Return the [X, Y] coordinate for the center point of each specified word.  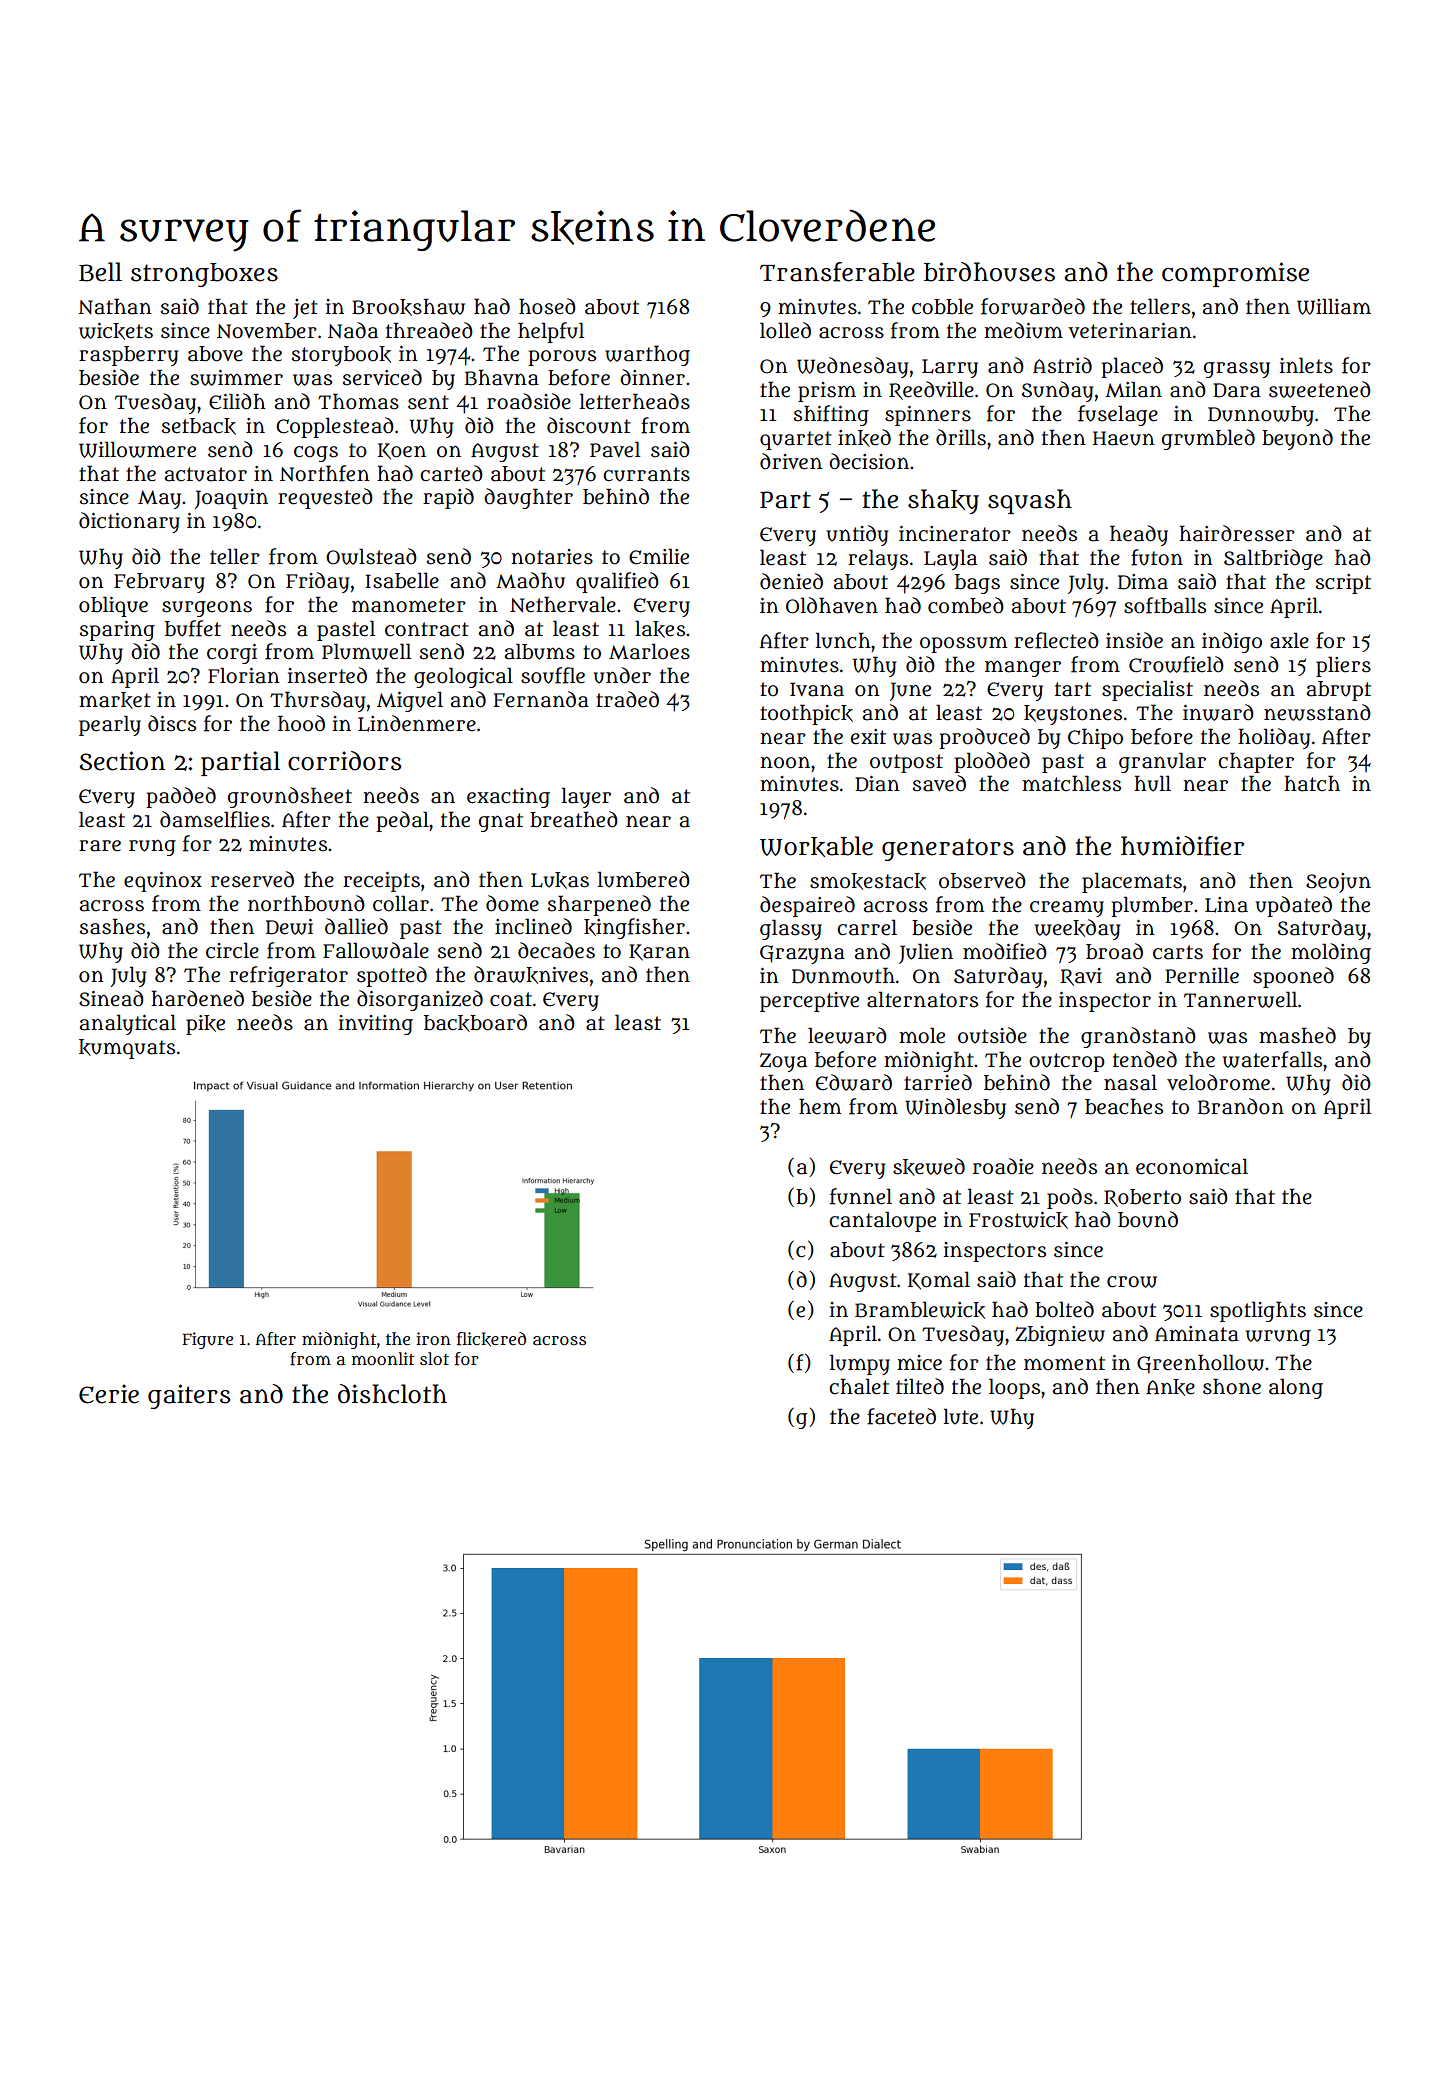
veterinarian [1130, 331]
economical [1192, 1166]
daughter [528, 498]
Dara [1237, 390]
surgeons [207, 608]
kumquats [127, 1049]
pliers [1343, 666]
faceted [901, 1416]
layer [586, 797]
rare [100, 846]
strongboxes [204, 275]
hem [820, 1106]
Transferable [837, 272]
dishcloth [392, 1394]
